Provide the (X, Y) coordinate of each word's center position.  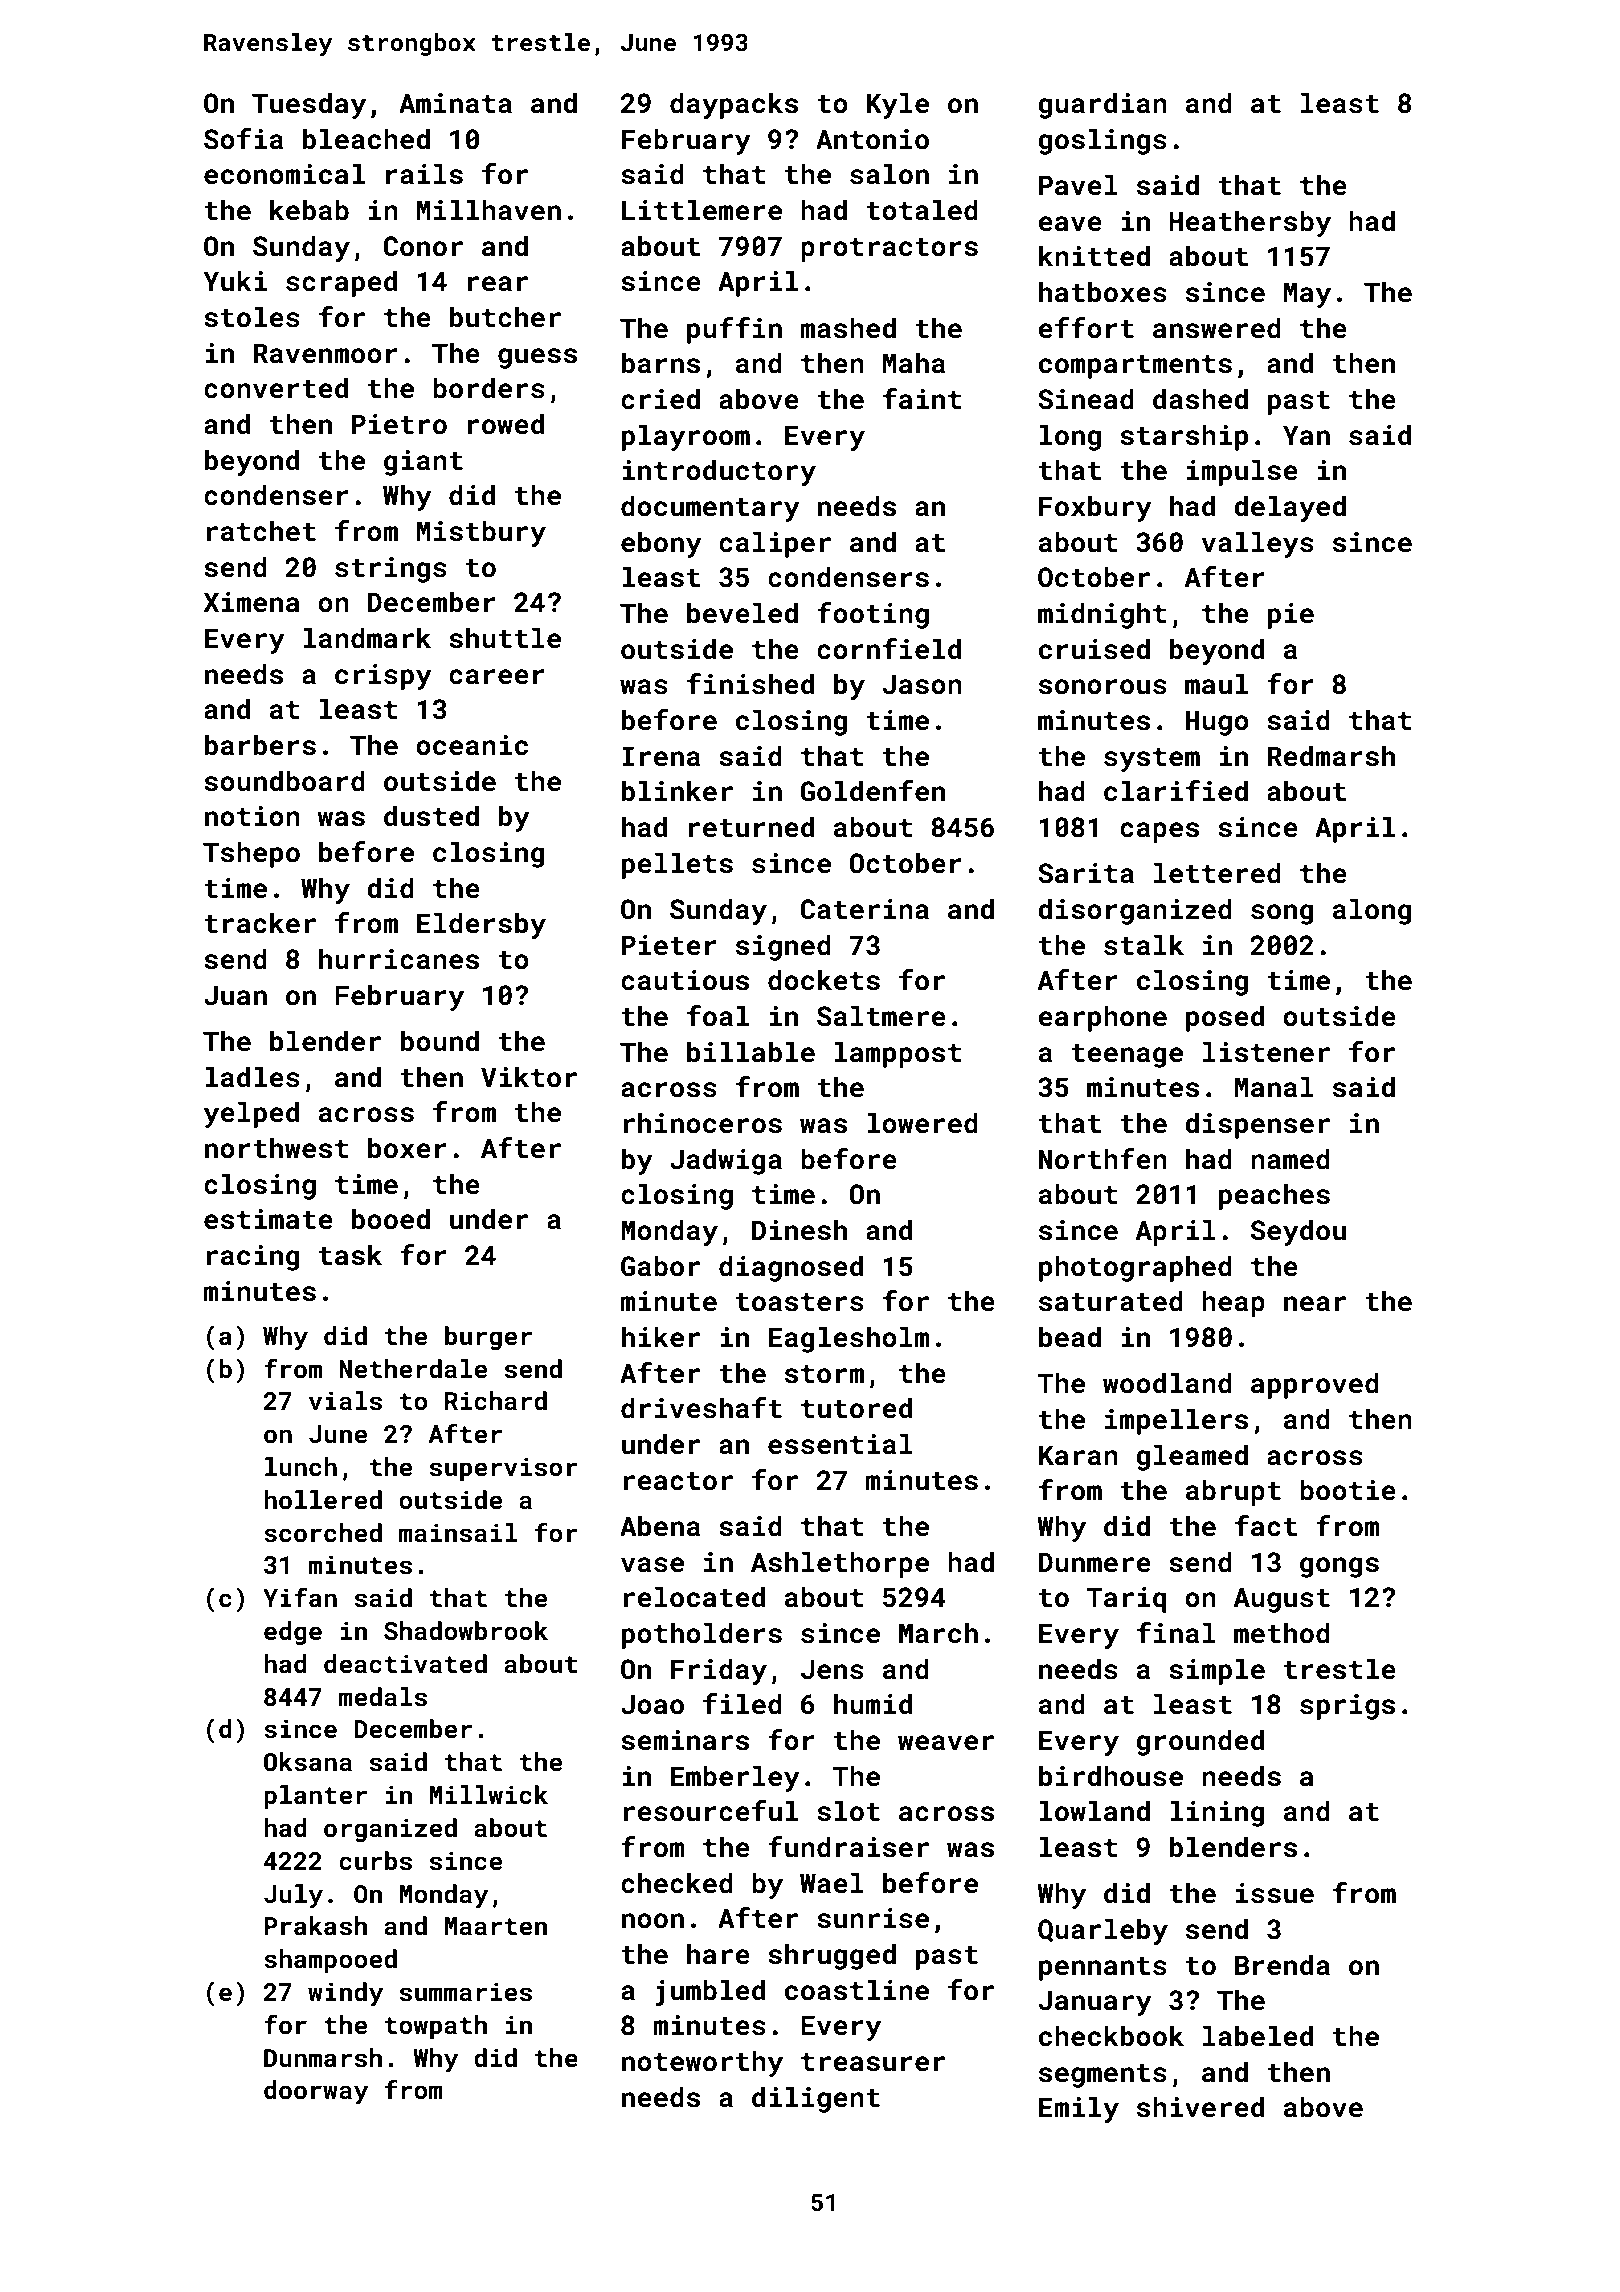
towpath (436, 2027)
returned (751, 827)
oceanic (472, 745)
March (938, 1633)
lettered (1217, 873)
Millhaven (489, 210)
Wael (832, 1883)
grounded (1200, 1742)
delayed (1290, 508)
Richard (496, 1401)
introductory (719, 472)
